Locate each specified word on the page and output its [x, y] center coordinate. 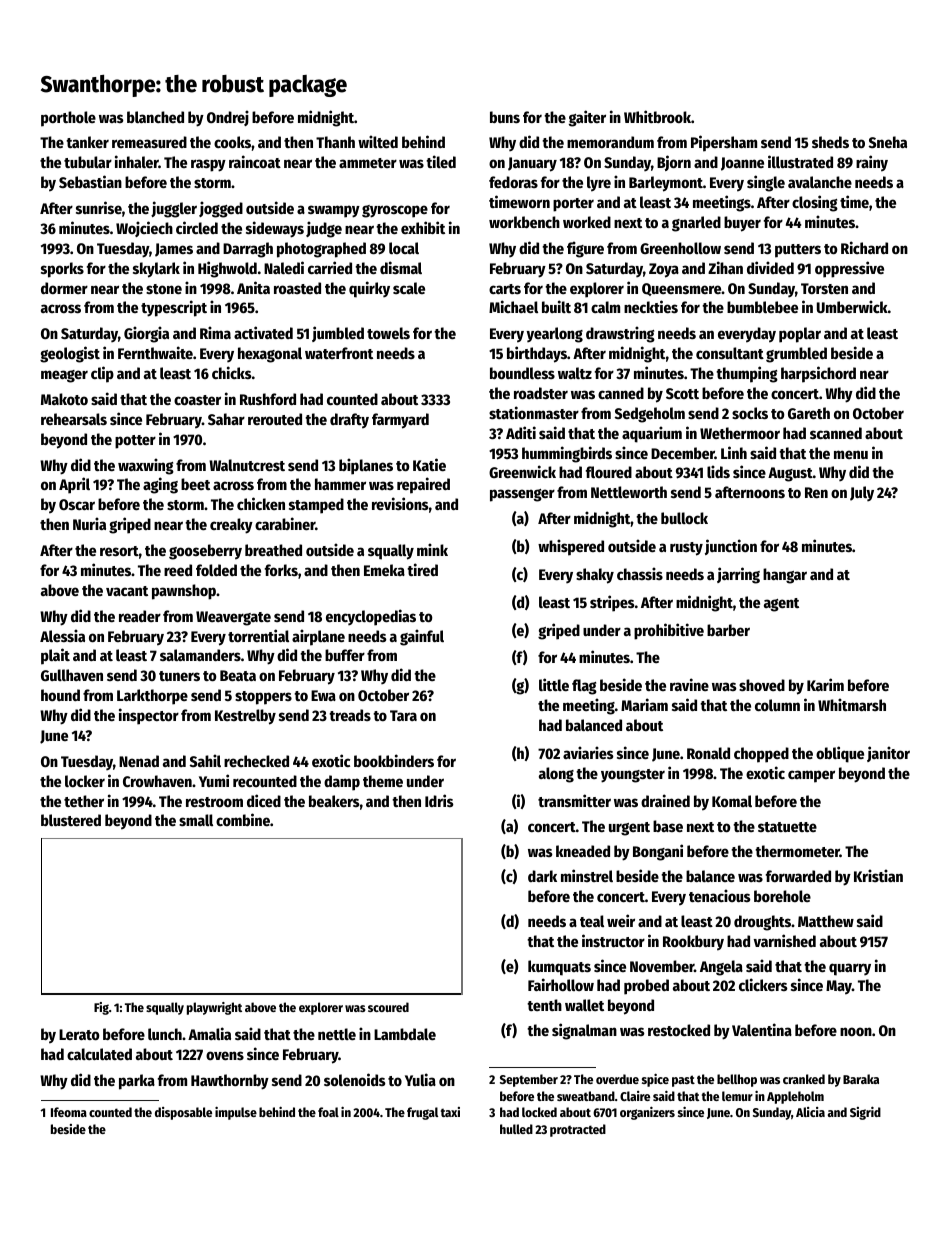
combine [243, 819]
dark [542, 876]
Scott [682, 393]
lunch [165, 1034]
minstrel [587, 875]
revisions [400, 503]
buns [505, 117]
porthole [68, 119]
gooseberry [205, 552]
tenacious [720, 895]
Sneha [888, 142]
